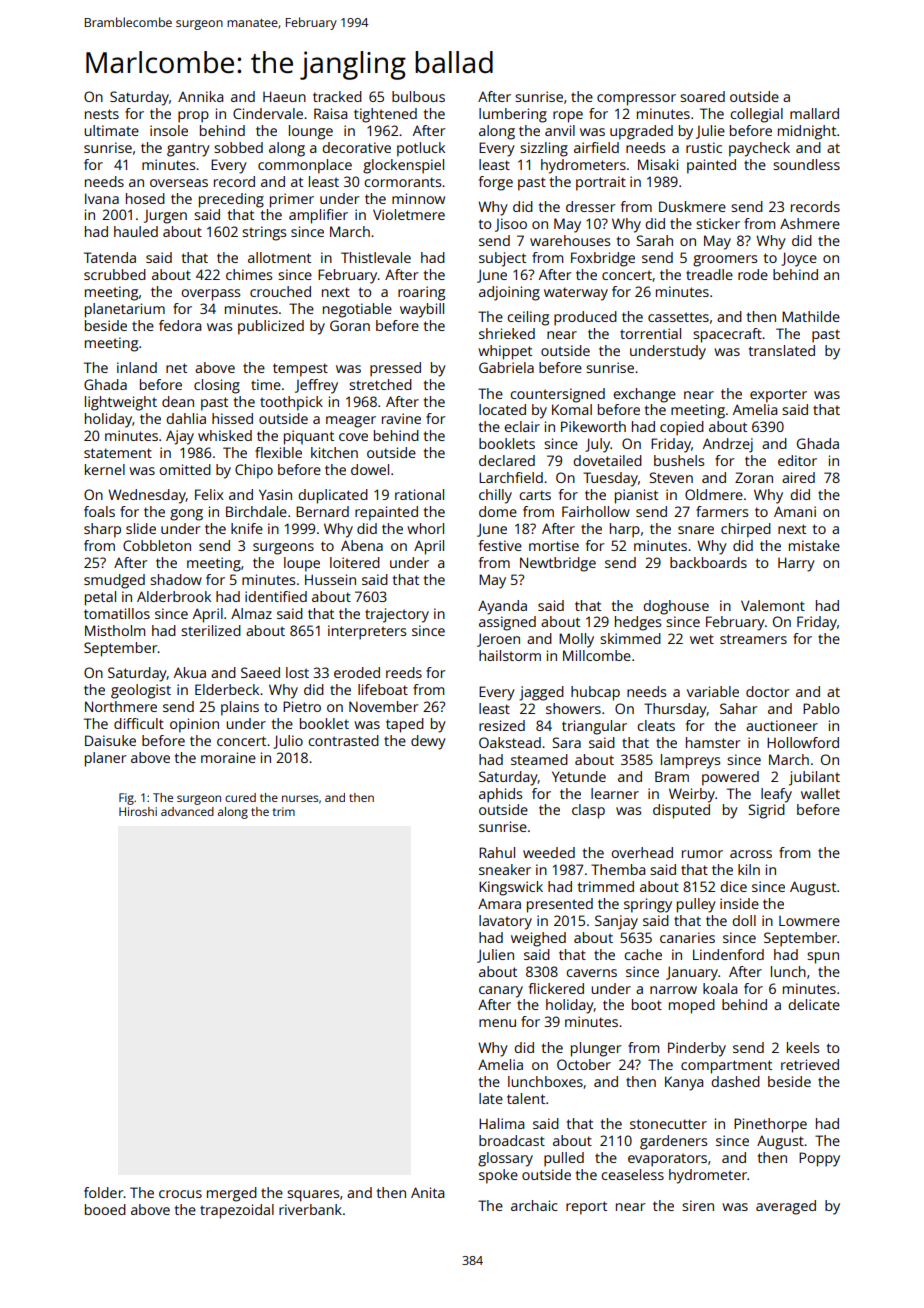 The width and height of the page is (924, 1308). What do you see at coordinates (231, 200) in the page?
I see `preceding` at bounding box center [231, 200].
